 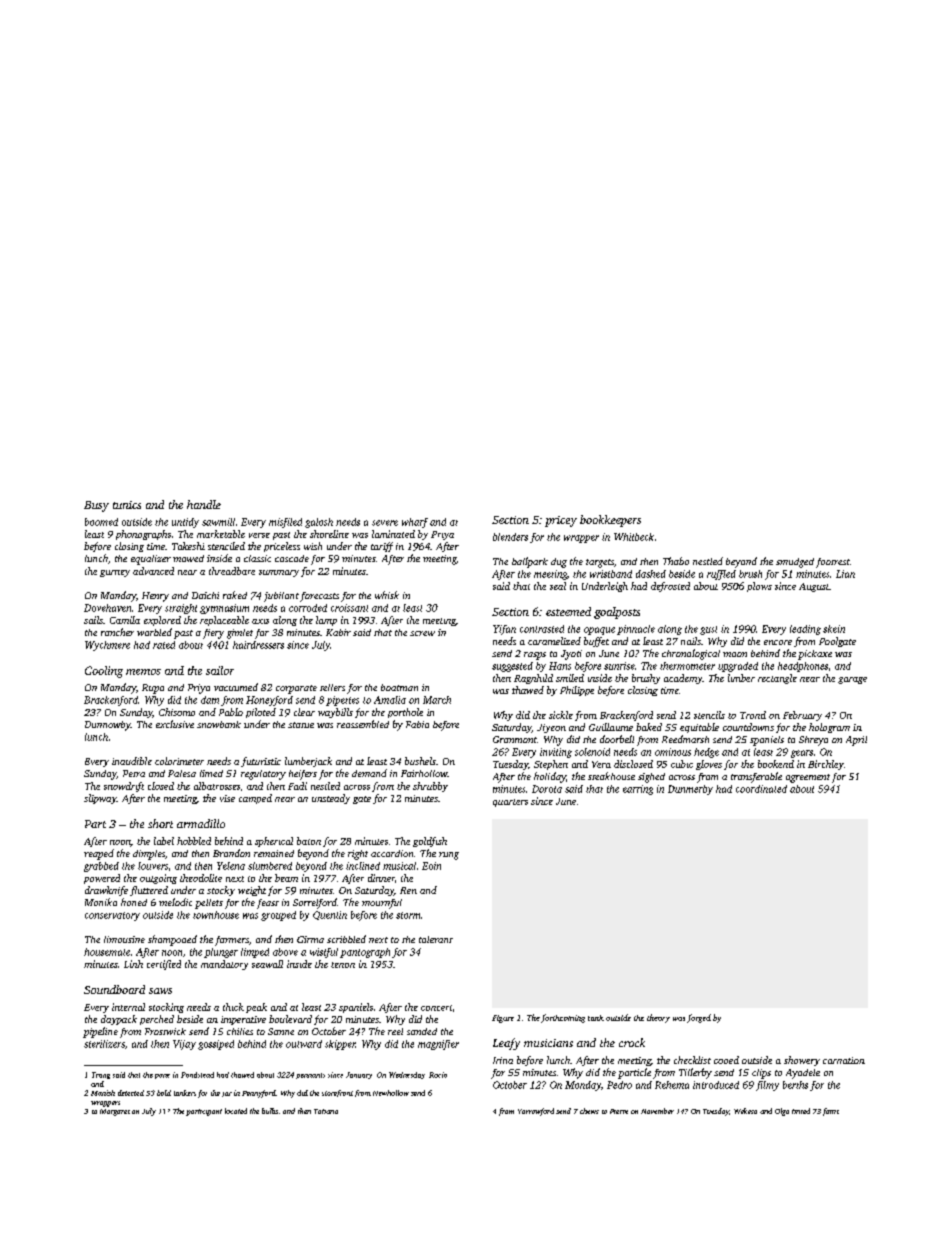 What do you see at coordinates (745, 1111) in the screenshot?
I see `Wekesa` at bounding box center [745, 1111].
